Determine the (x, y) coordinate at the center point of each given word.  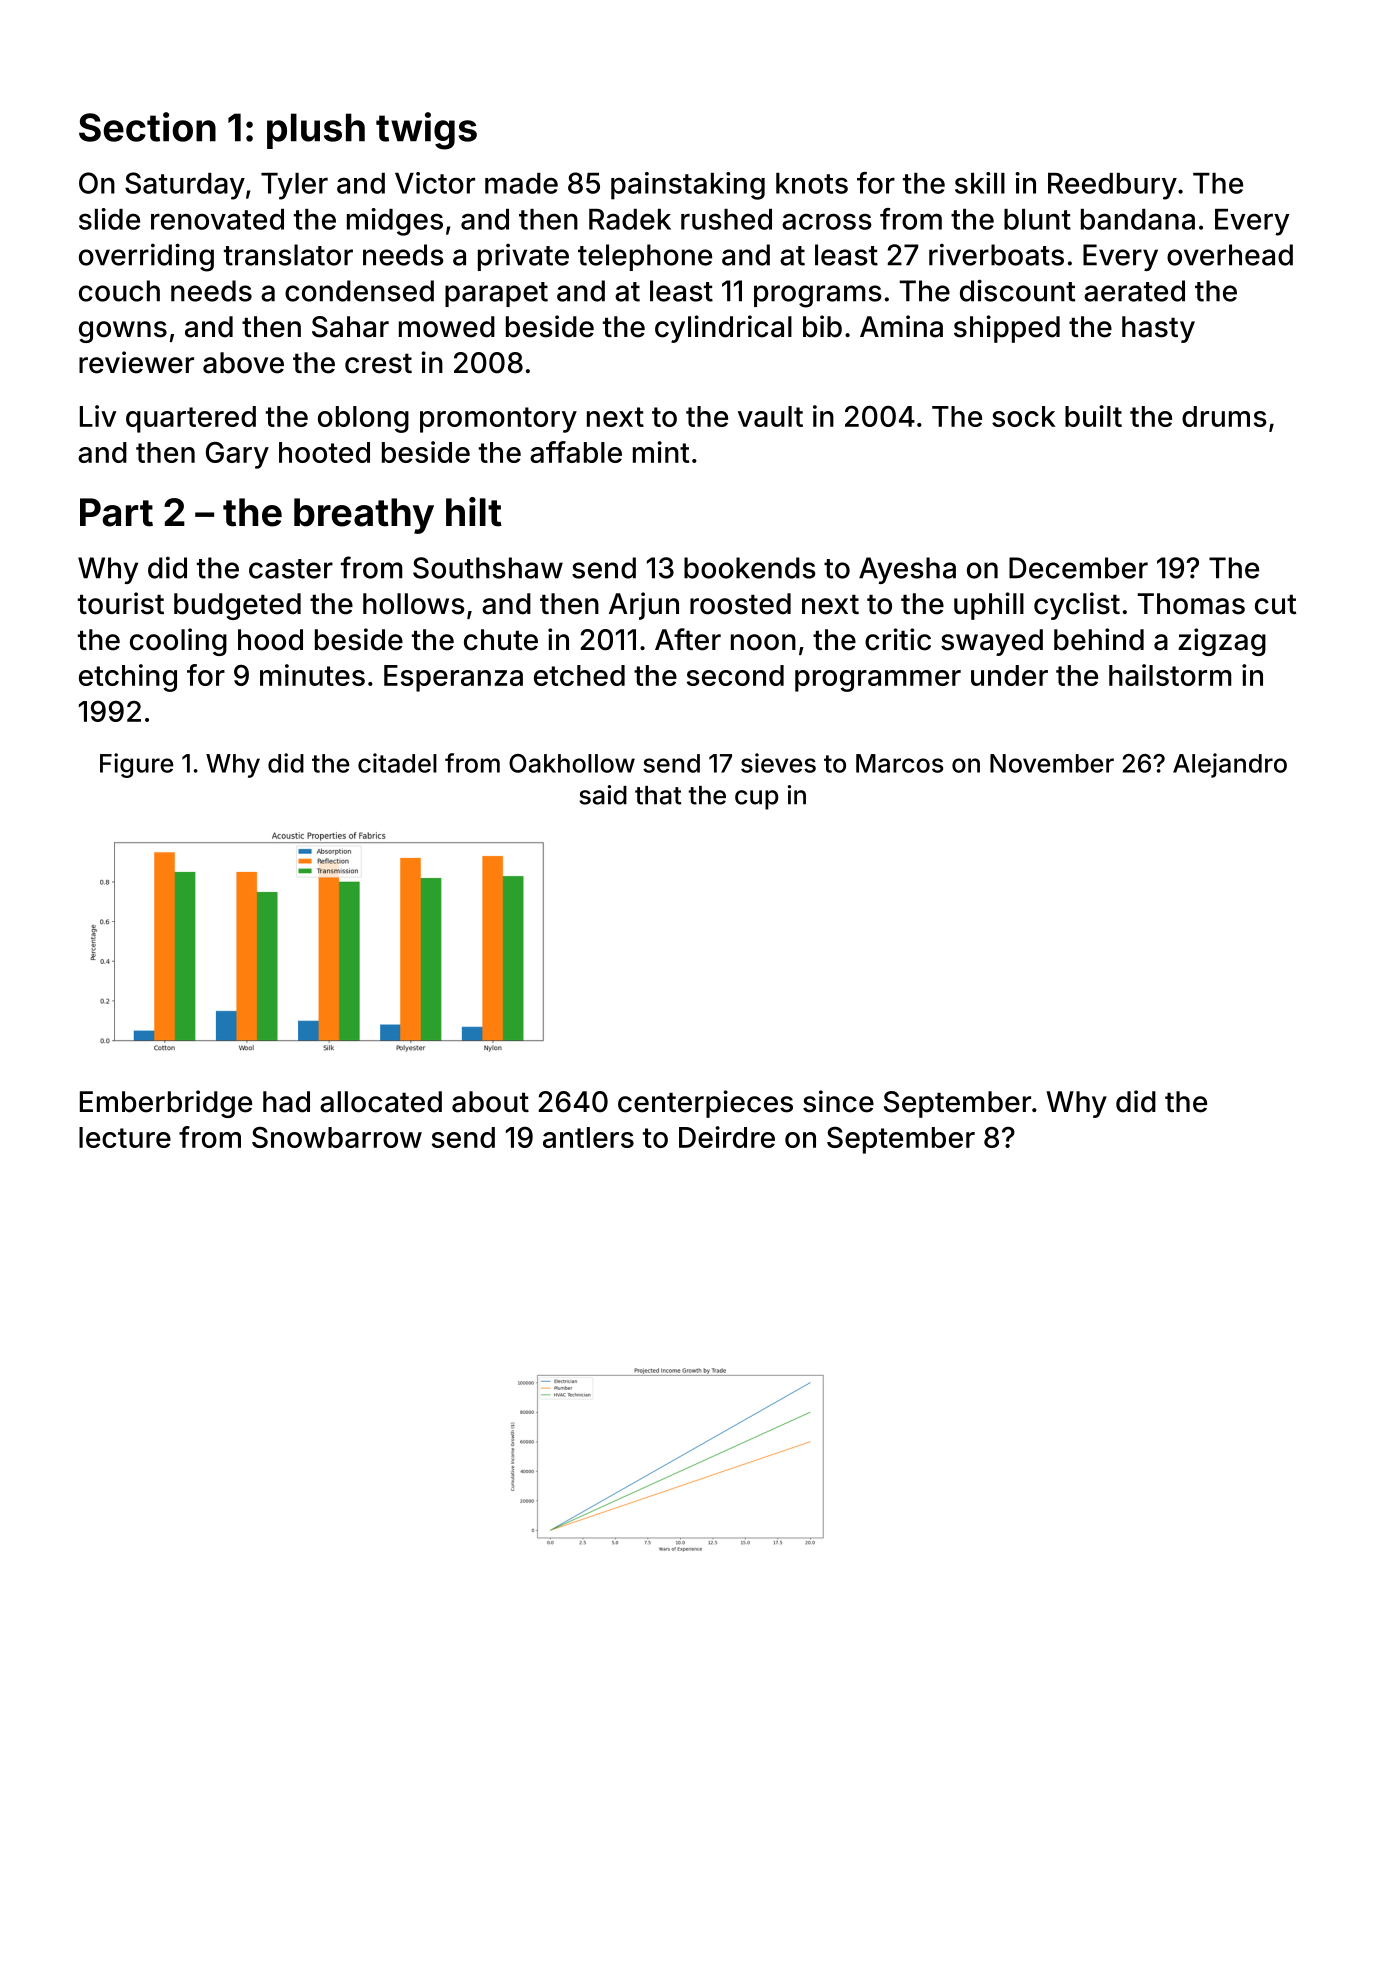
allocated (381, 1102)
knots (812, 183)
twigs (426, 131)
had (286, 1102)
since (838, 1101)
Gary (237, 455)
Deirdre (727, 1137)
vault (770, 416)
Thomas (1191, 604)
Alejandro (1230, 765)
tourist (121, 603)
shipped (1007, 329)
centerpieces (705, 1104)
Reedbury (1112, 186)
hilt (474, 512)
